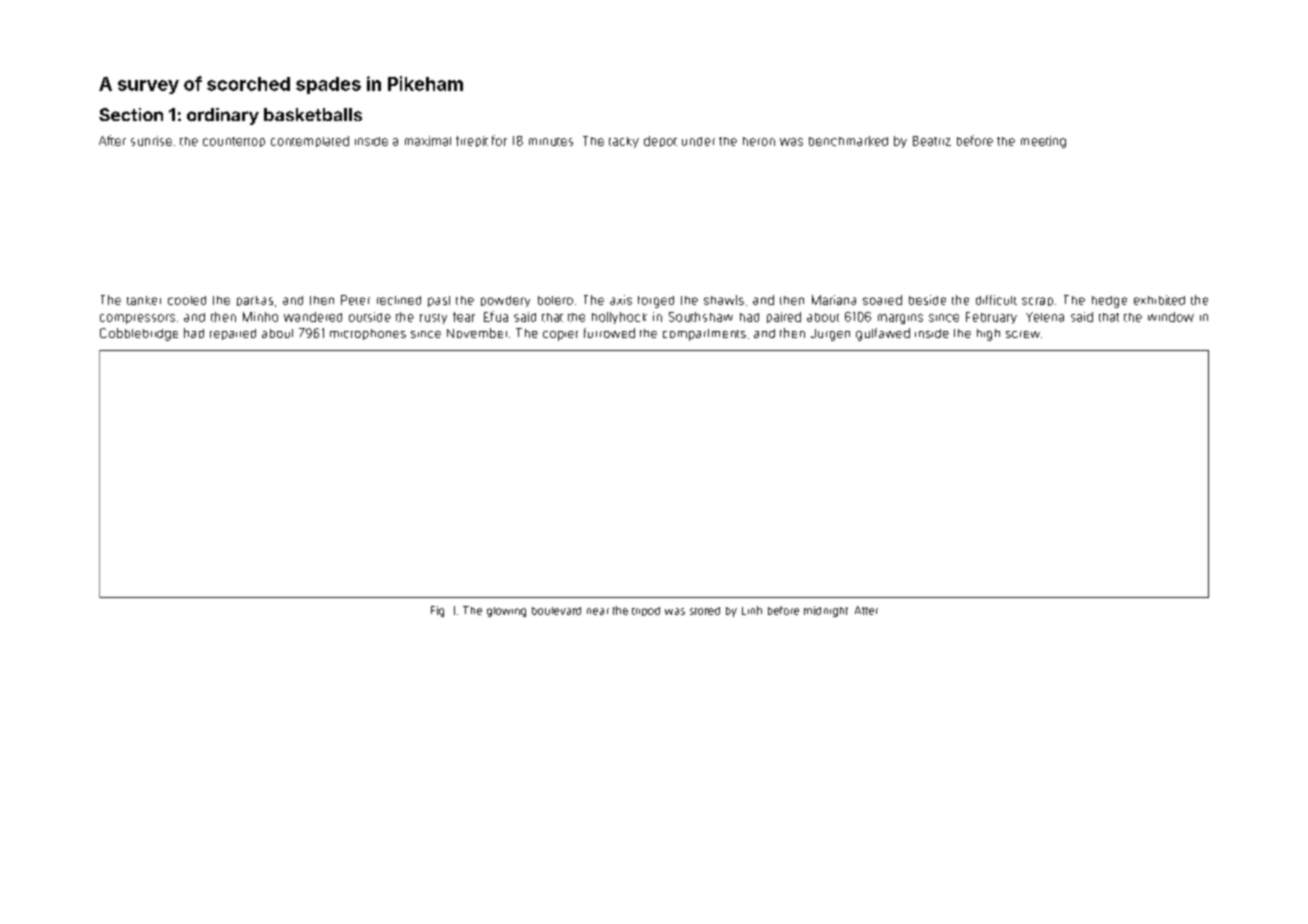  I want to click on Linh, so click(752, 610).
